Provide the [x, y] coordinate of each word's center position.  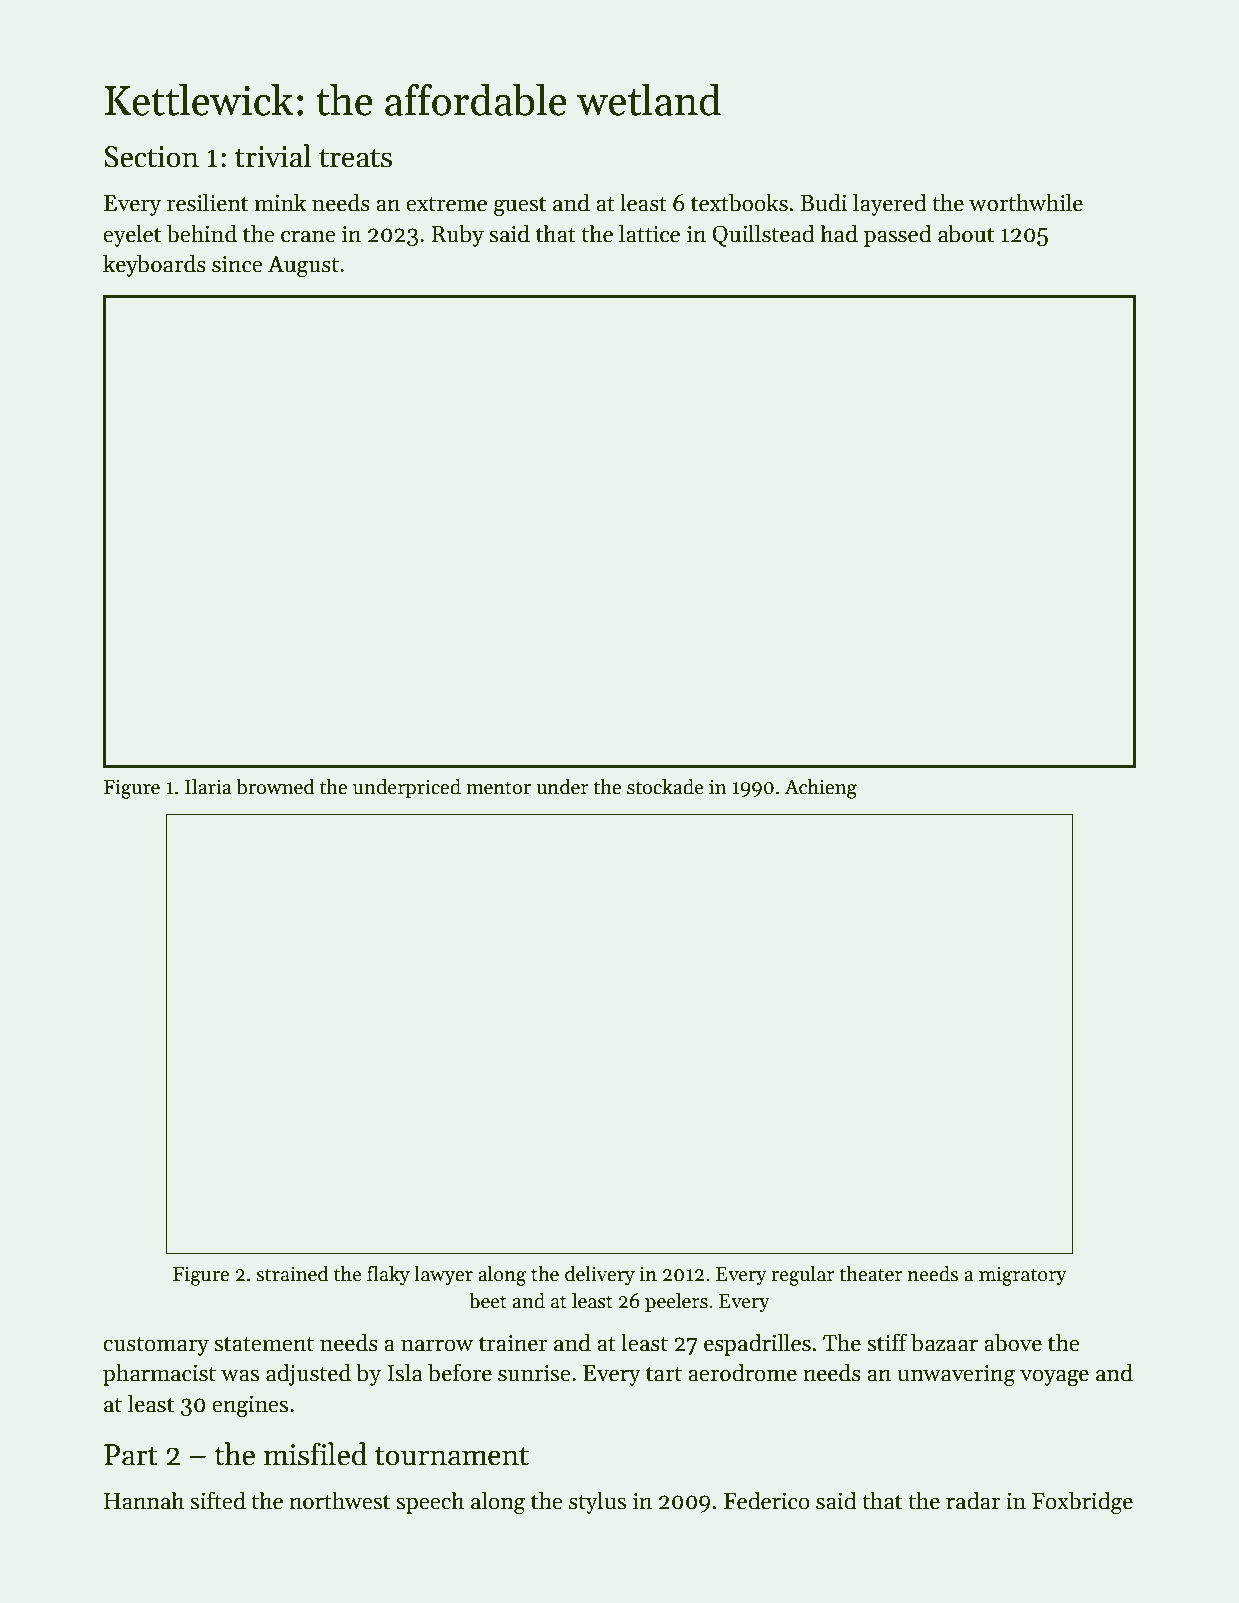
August [303, 267]
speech [430, 1502]
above [1013, 1342]
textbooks [739, 202]
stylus [597, 1502]
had [839, 233]
